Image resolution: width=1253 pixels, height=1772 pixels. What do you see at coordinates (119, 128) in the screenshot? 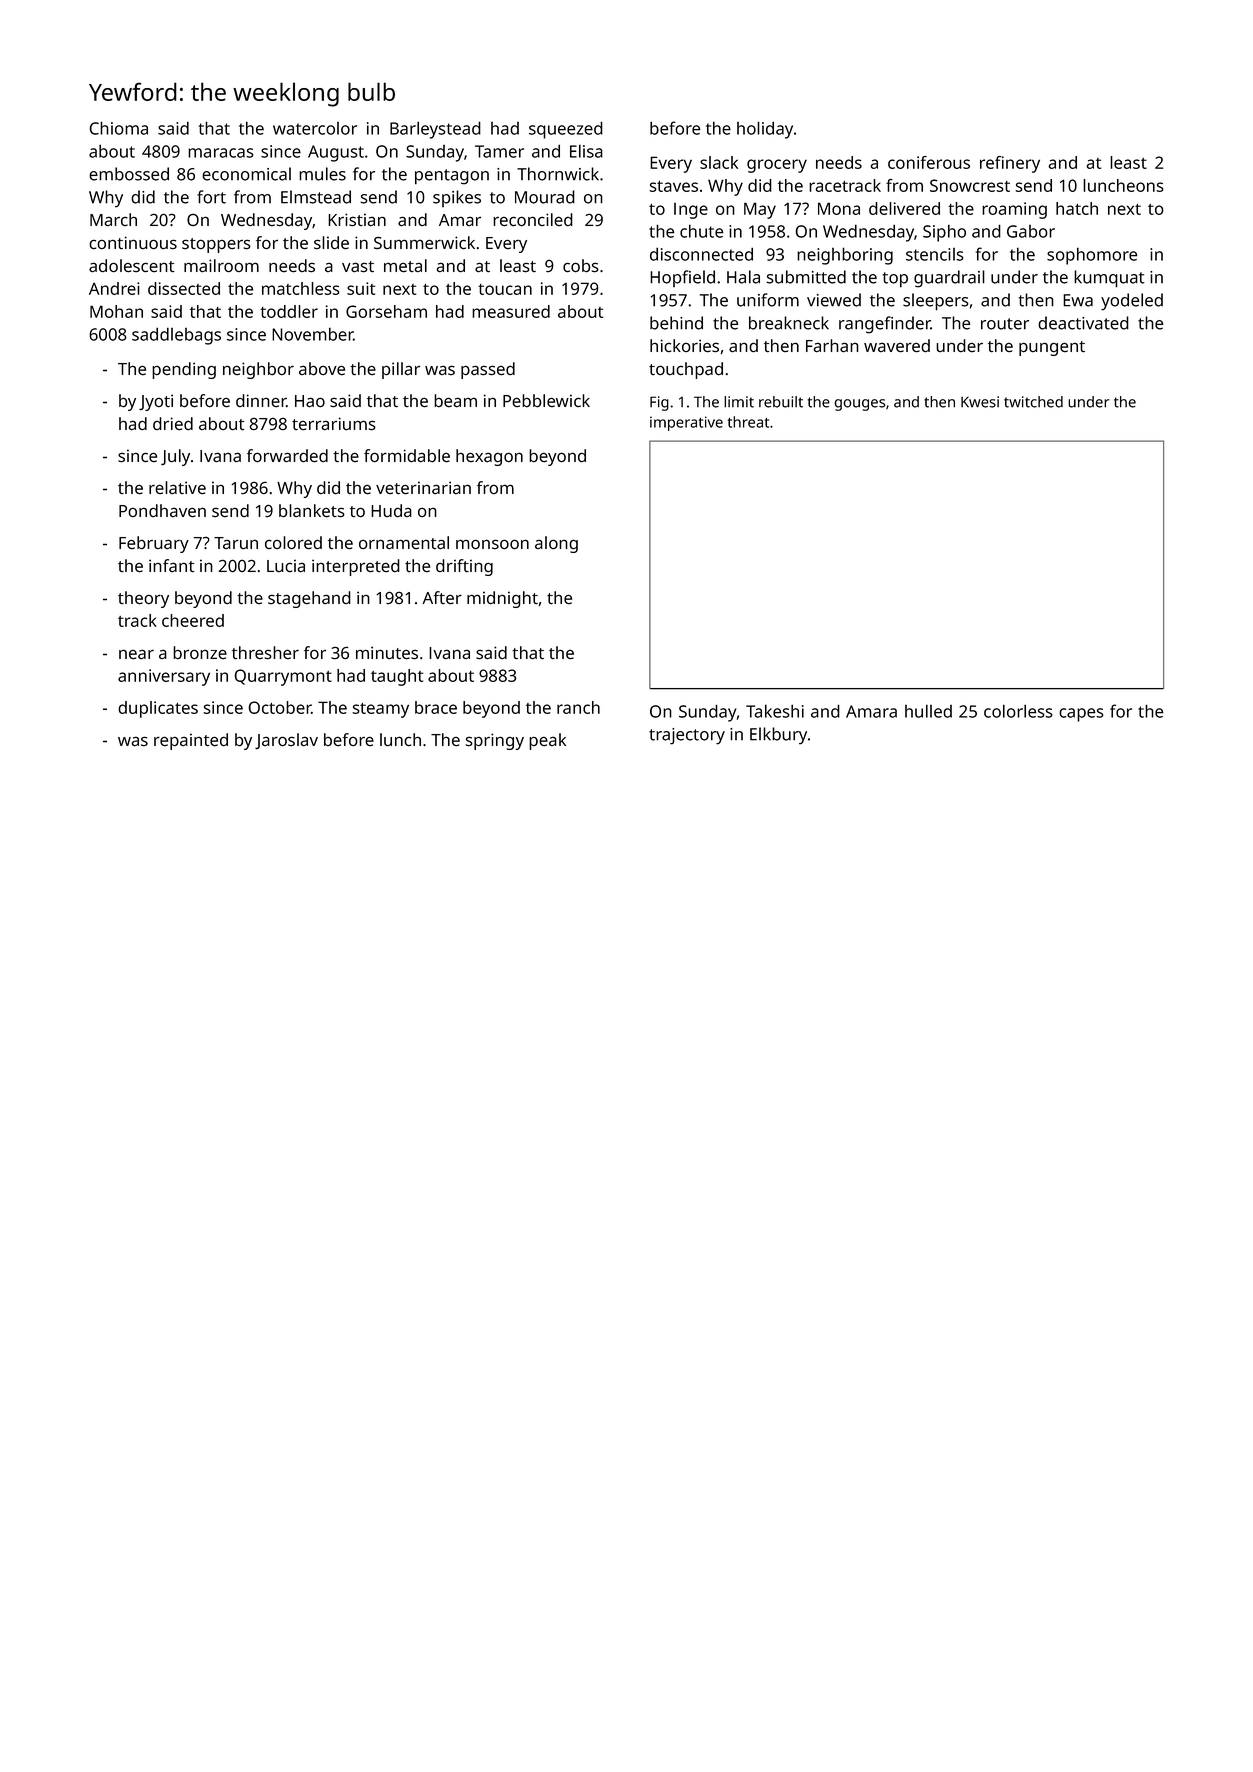
I see `Chioma` at bounding box center [119, 128].
